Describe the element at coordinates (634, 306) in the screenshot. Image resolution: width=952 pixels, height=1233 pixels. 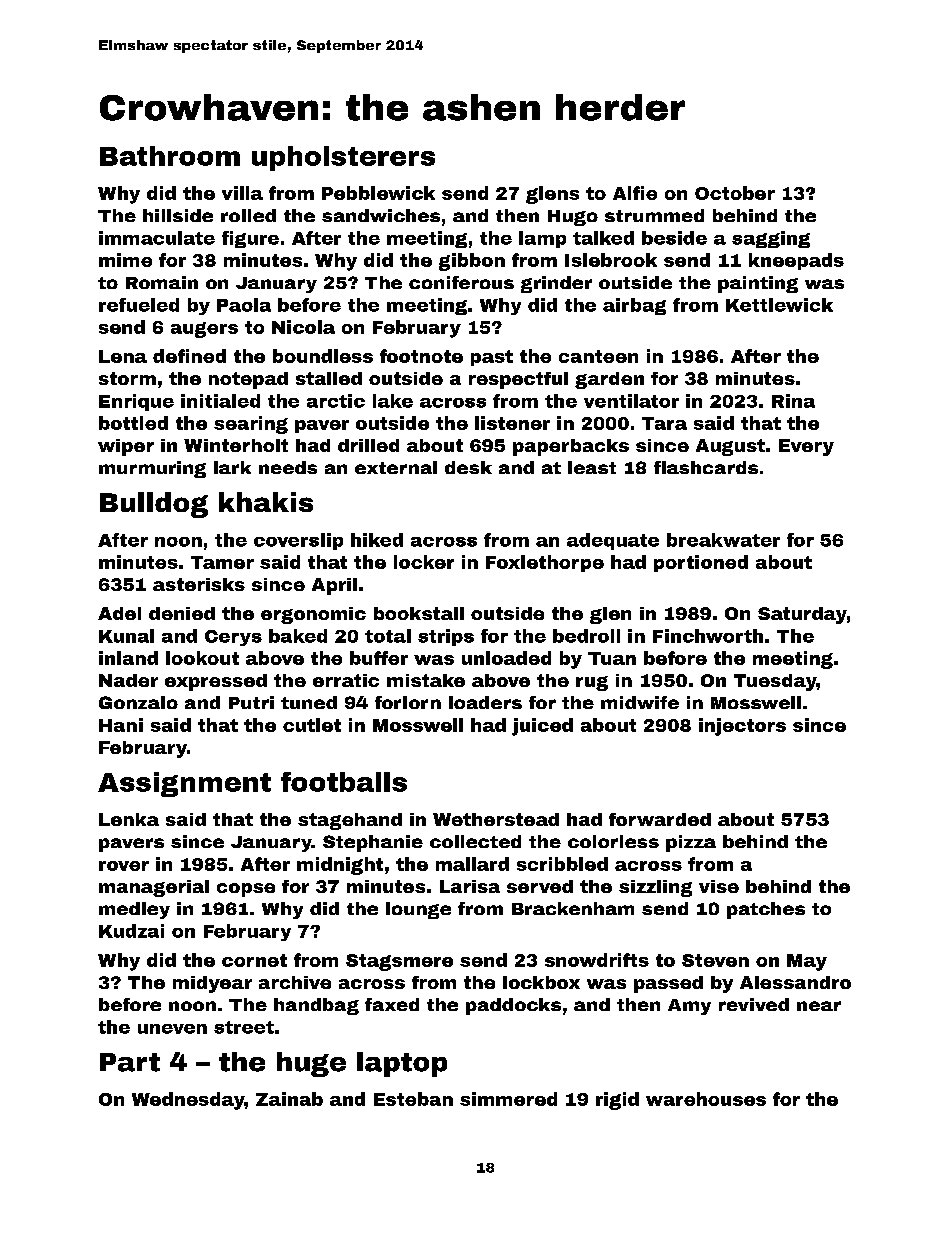
I see `airbag` at that location.
